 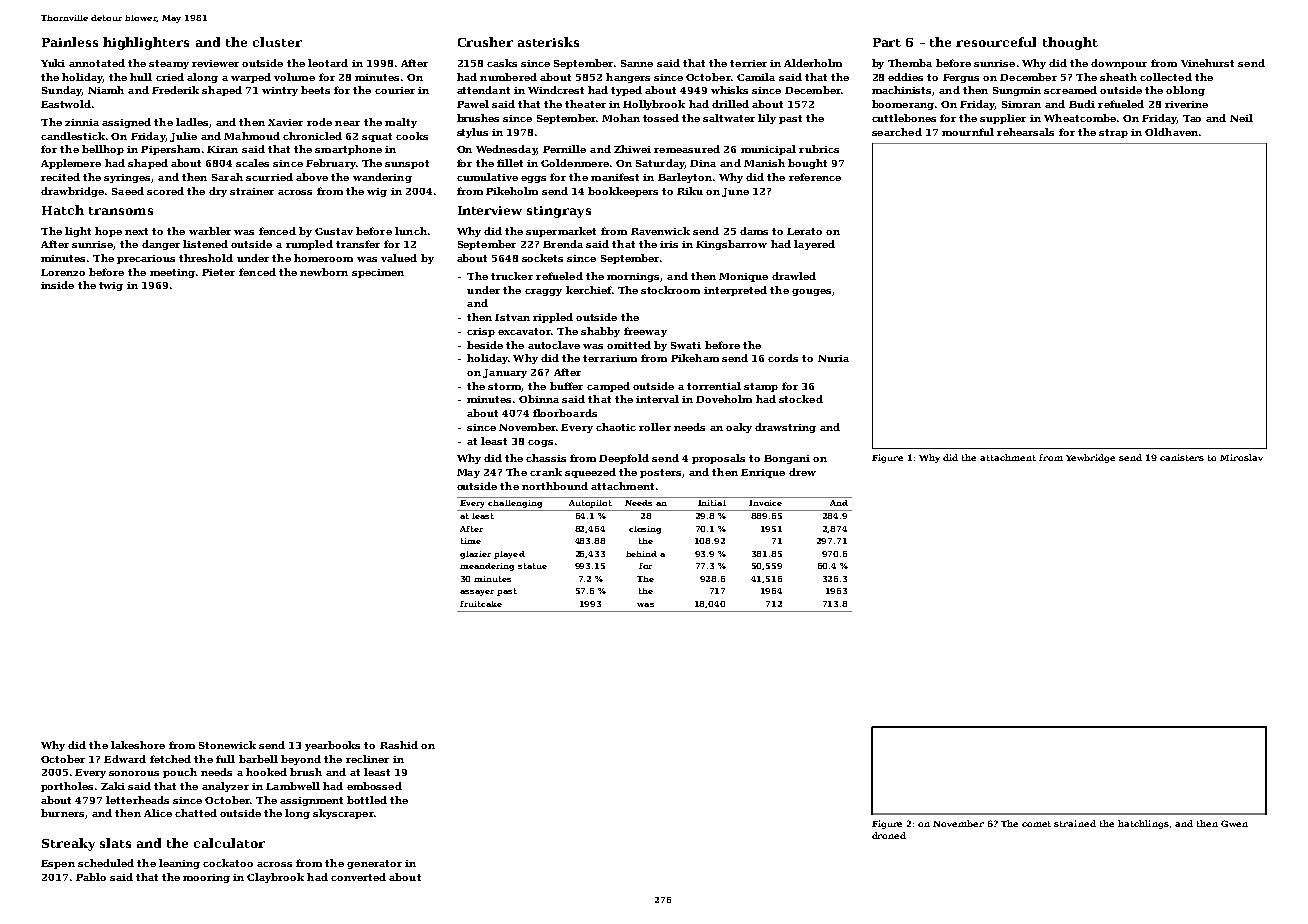 What do you see at coordinates (125, 759) in the document?
I see `Edward` at bounding box center [125, 759].
